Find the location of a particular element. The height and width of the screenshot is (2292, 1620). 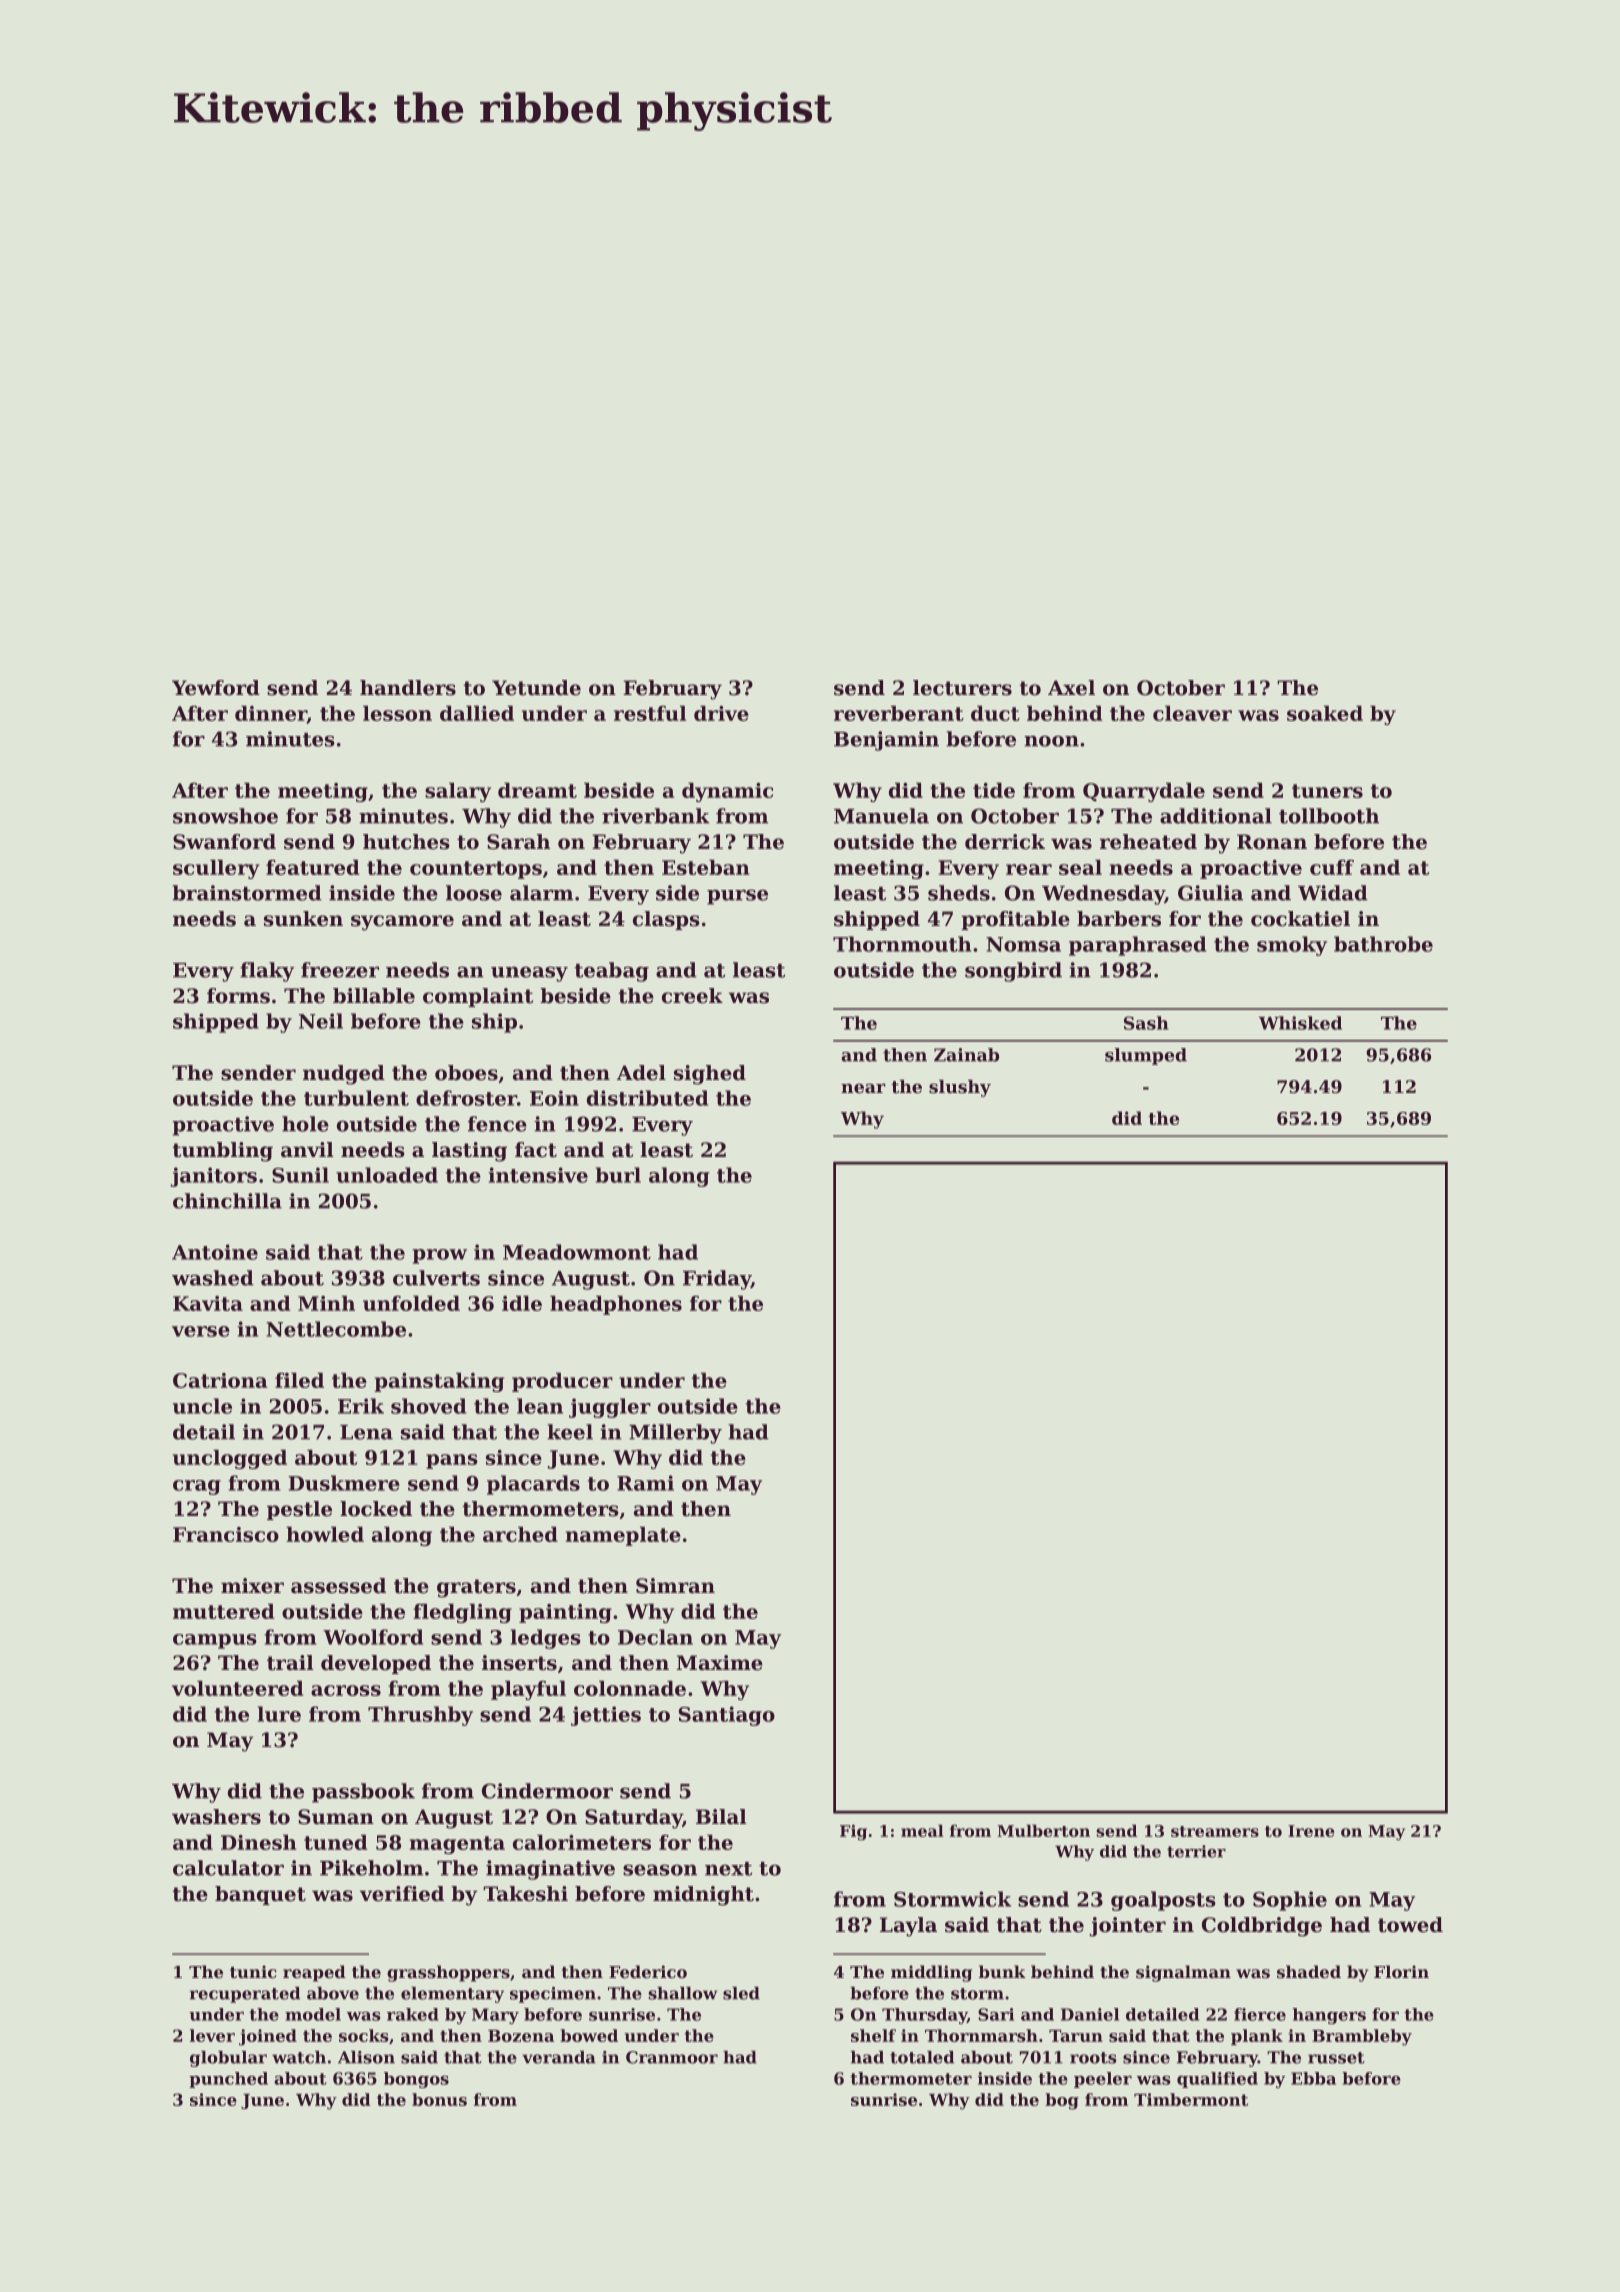

streamers is located at coordinates (1215, 1831).
